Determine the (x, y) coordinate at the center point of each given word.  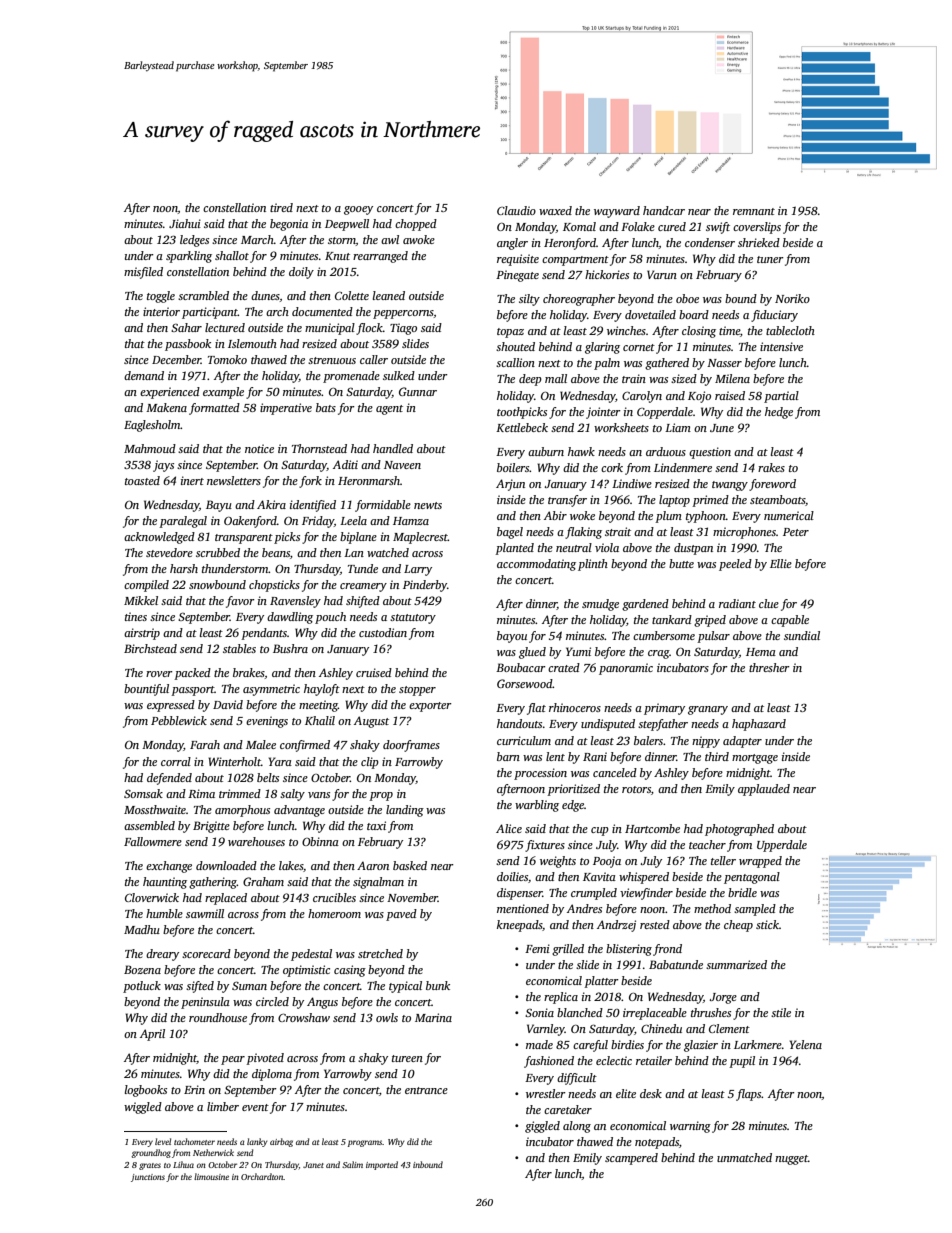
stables (239, 648)
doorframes (411, 746)
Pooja (607, 862)
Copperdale (665, 413)
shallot (232, 255)
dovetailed (650, 314)
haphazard (759, 725)
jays (163, 466)
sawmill (205, 913)
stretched (380, 953)
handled (393, 448)
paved (401, 915)
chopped (416, 225)
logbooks (146, 1091)
